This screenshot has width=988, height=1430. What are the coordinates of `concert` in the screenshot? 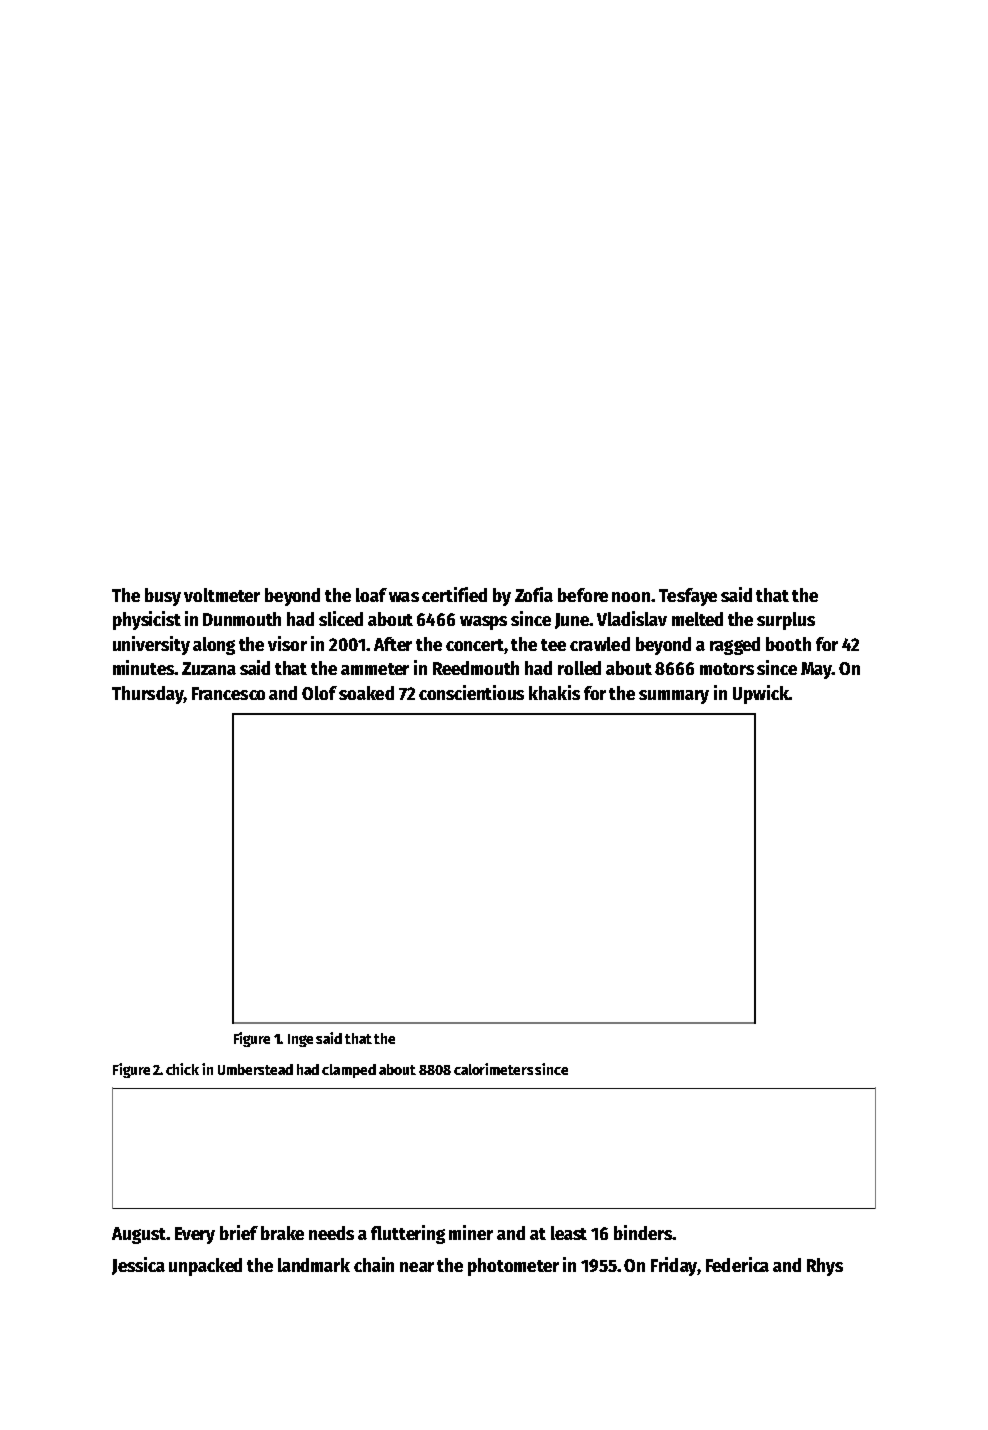 It's located at (475, 645).
